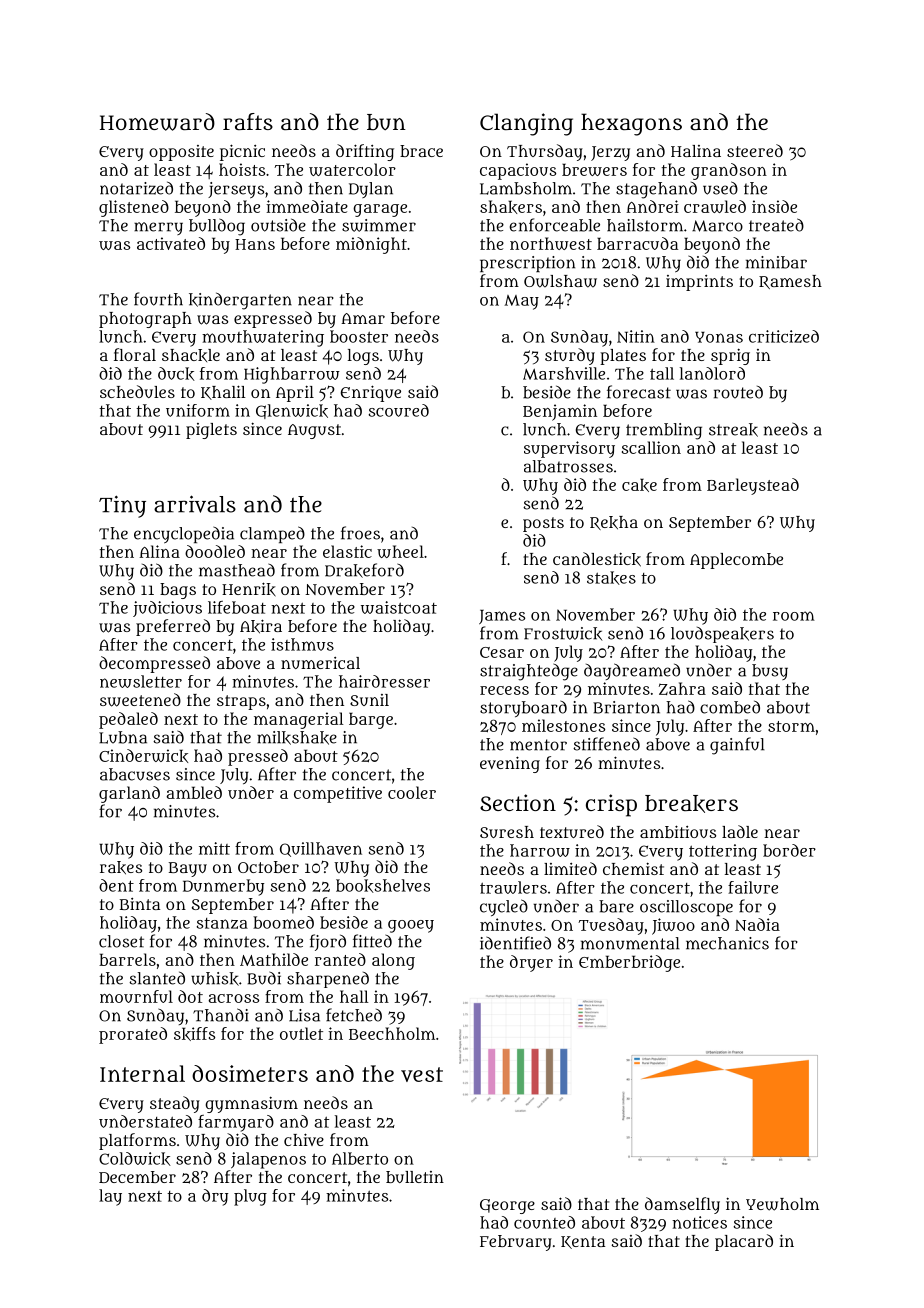 The image size is (924, 1308). I want to click on Clanging, so click(526, 124).
